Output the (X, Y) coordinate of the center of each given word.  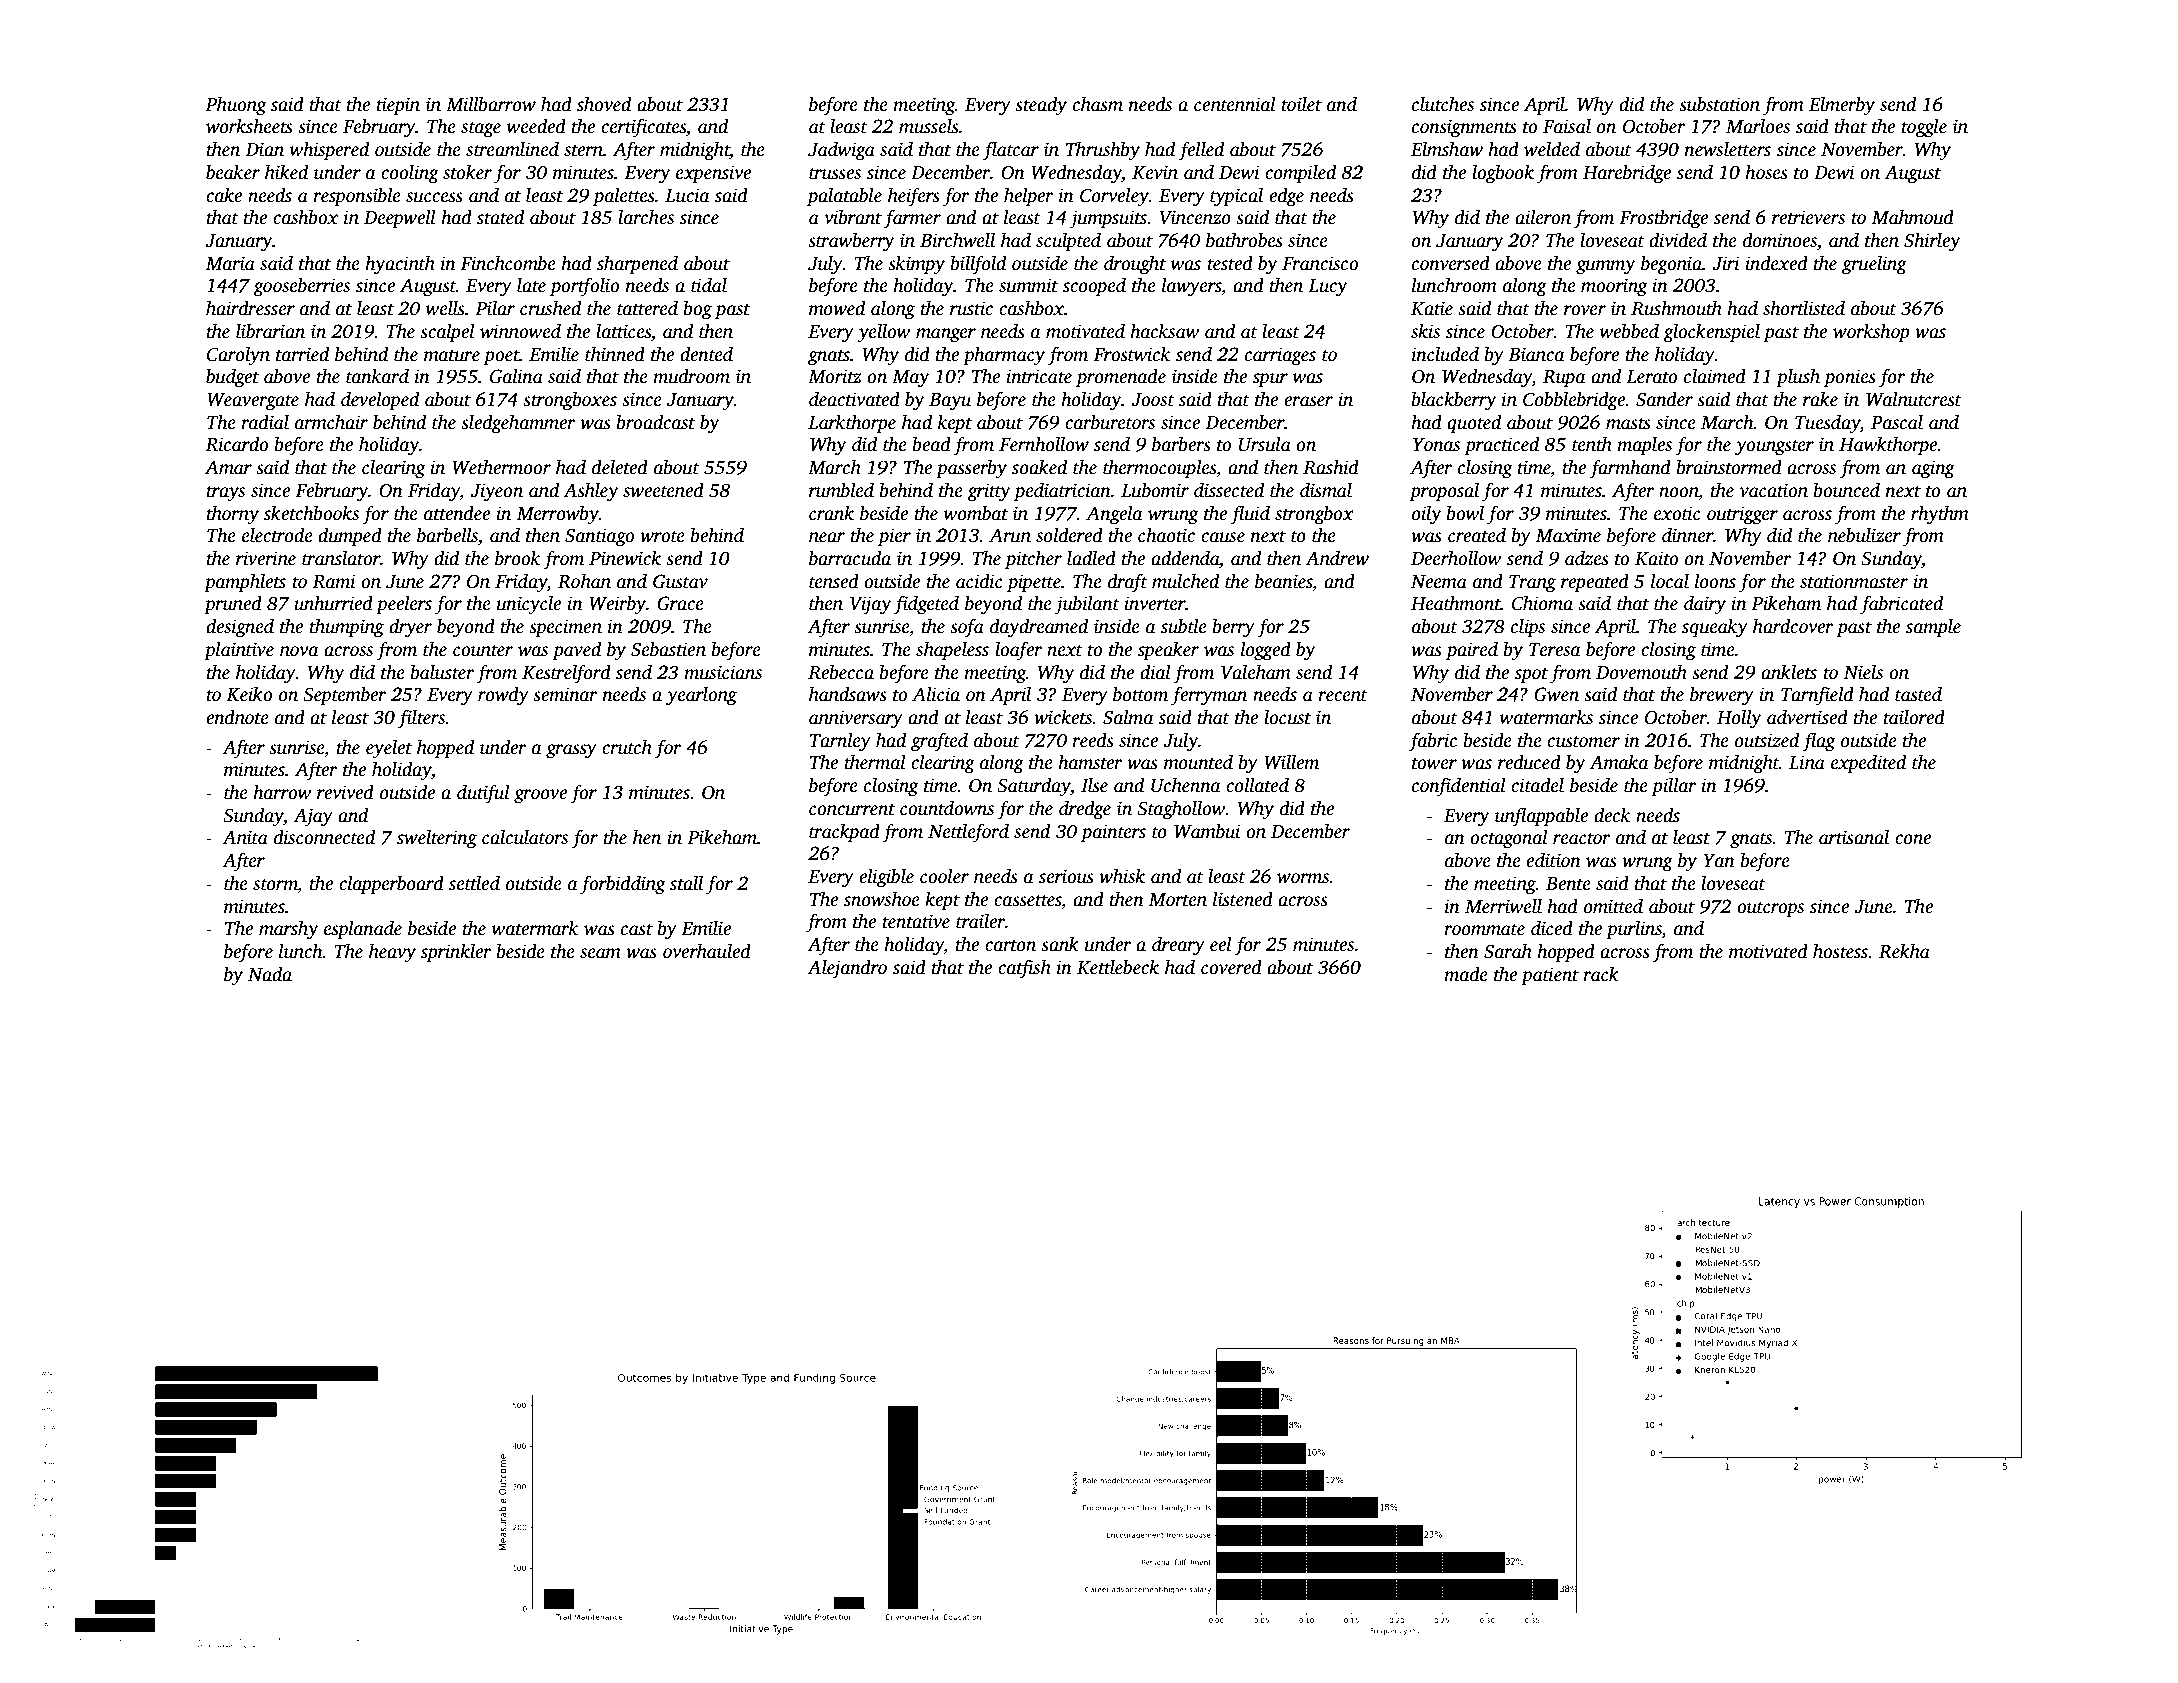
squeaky (1715, 628)
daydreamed (1039, 628)
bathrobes (1244, 240)
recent (1343, 695)
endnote (237, 717)
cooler (944, 876)
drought (1135, 265)
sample (1933, 628)
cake (224, 195)
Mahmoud (1912, 217)
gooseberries (301, 287)
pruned (233, 605)
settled (474, 883)
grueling (1874, 265)
